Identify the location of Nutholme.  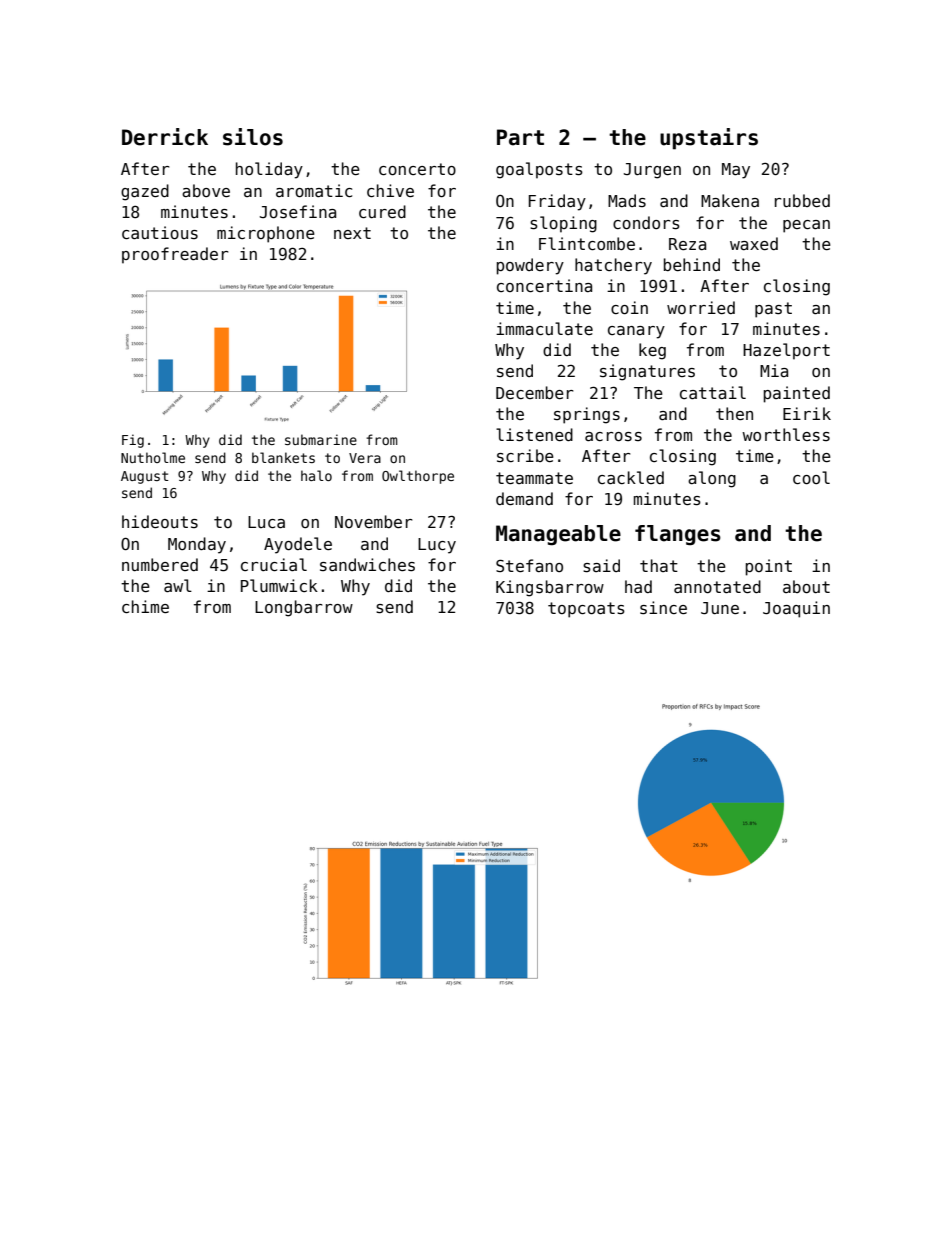
(153, 457).
